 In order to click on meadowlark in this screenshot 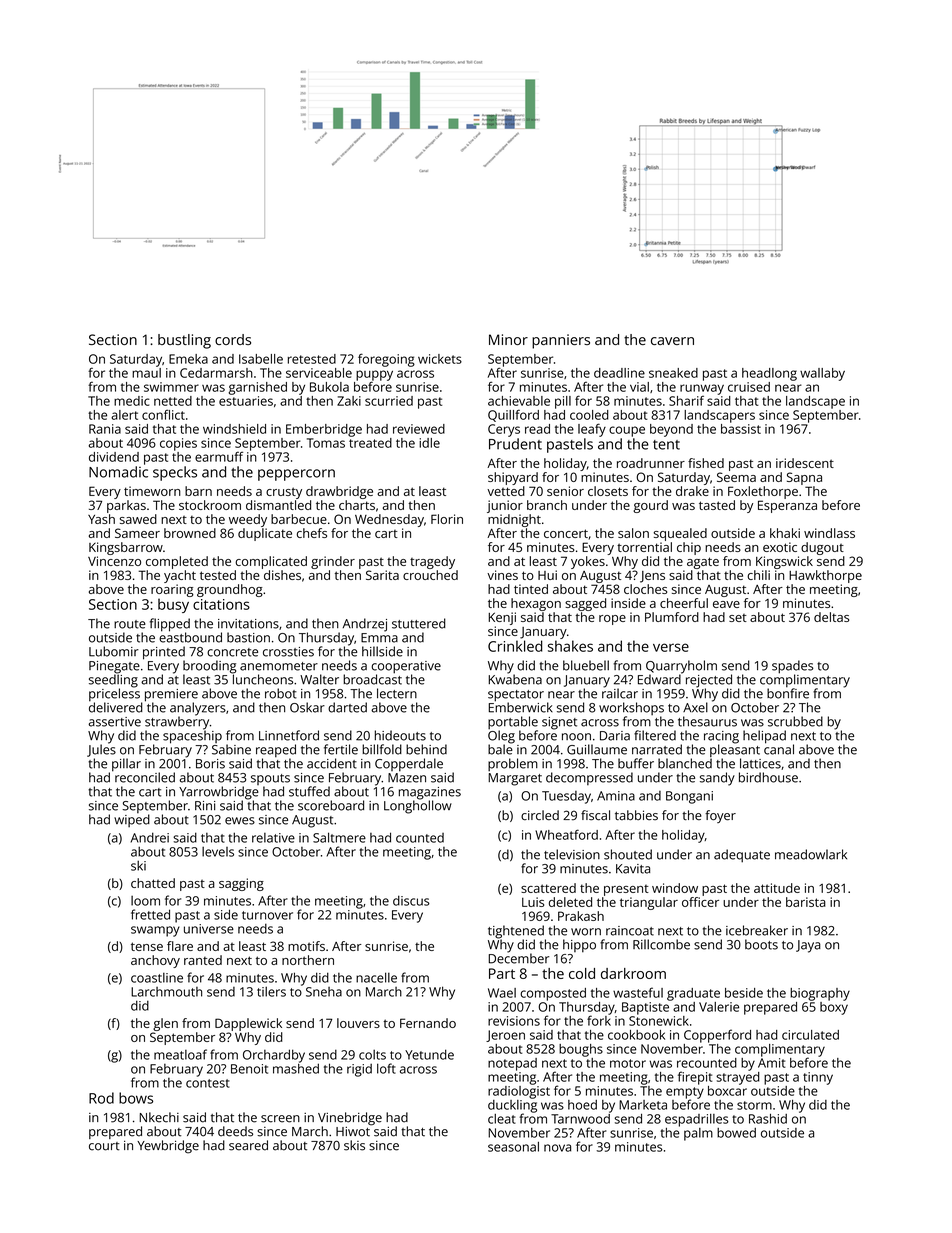, I will do `click(811, 854)`.
